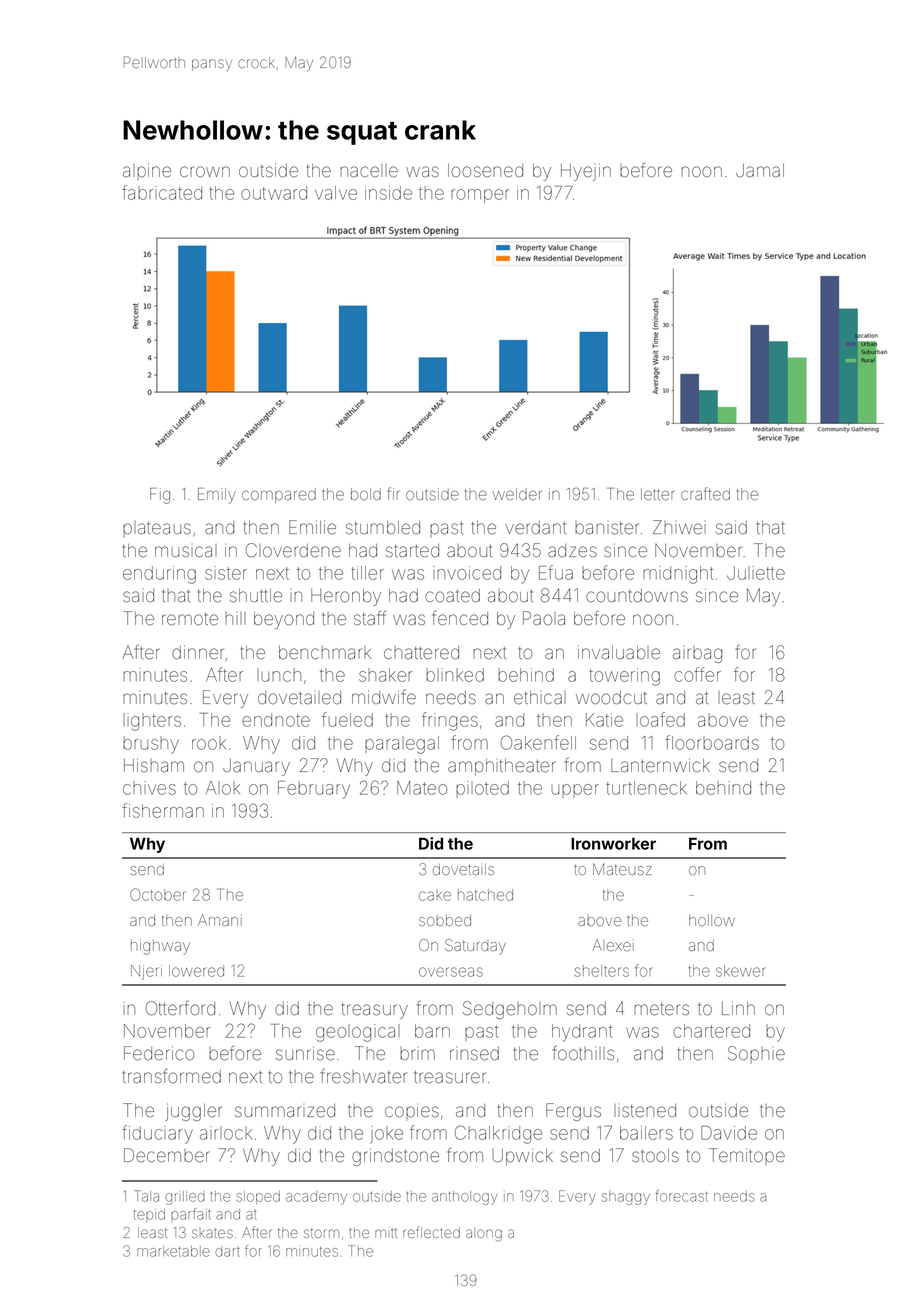 This screenshot has height=1316, width=908. What do you see at coordinates (305, 1053) in the screenshot?
I see `sunrise` at bounding box center [305, 1053].
